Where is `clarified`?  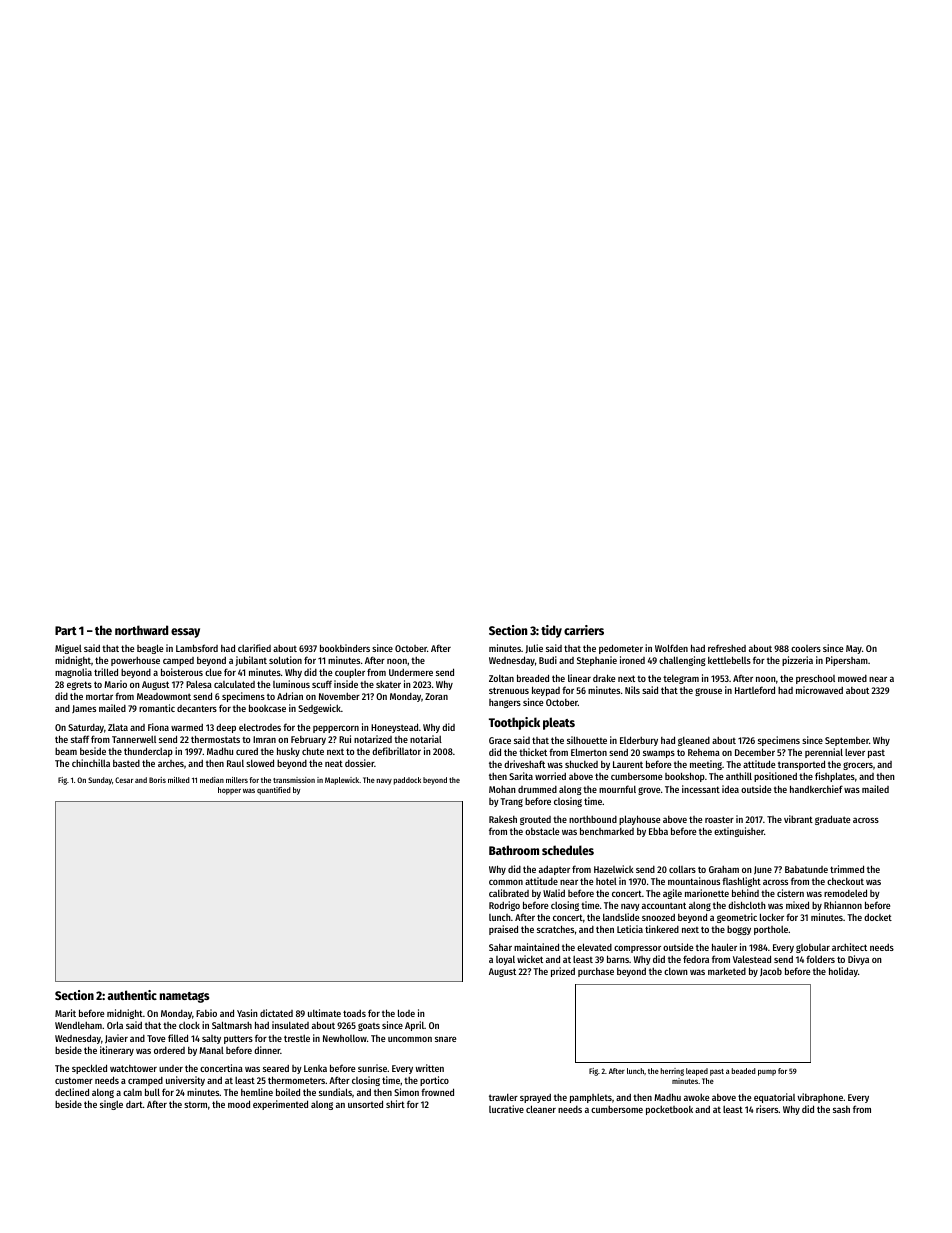 clarified is located at coordinates (254, 648).
